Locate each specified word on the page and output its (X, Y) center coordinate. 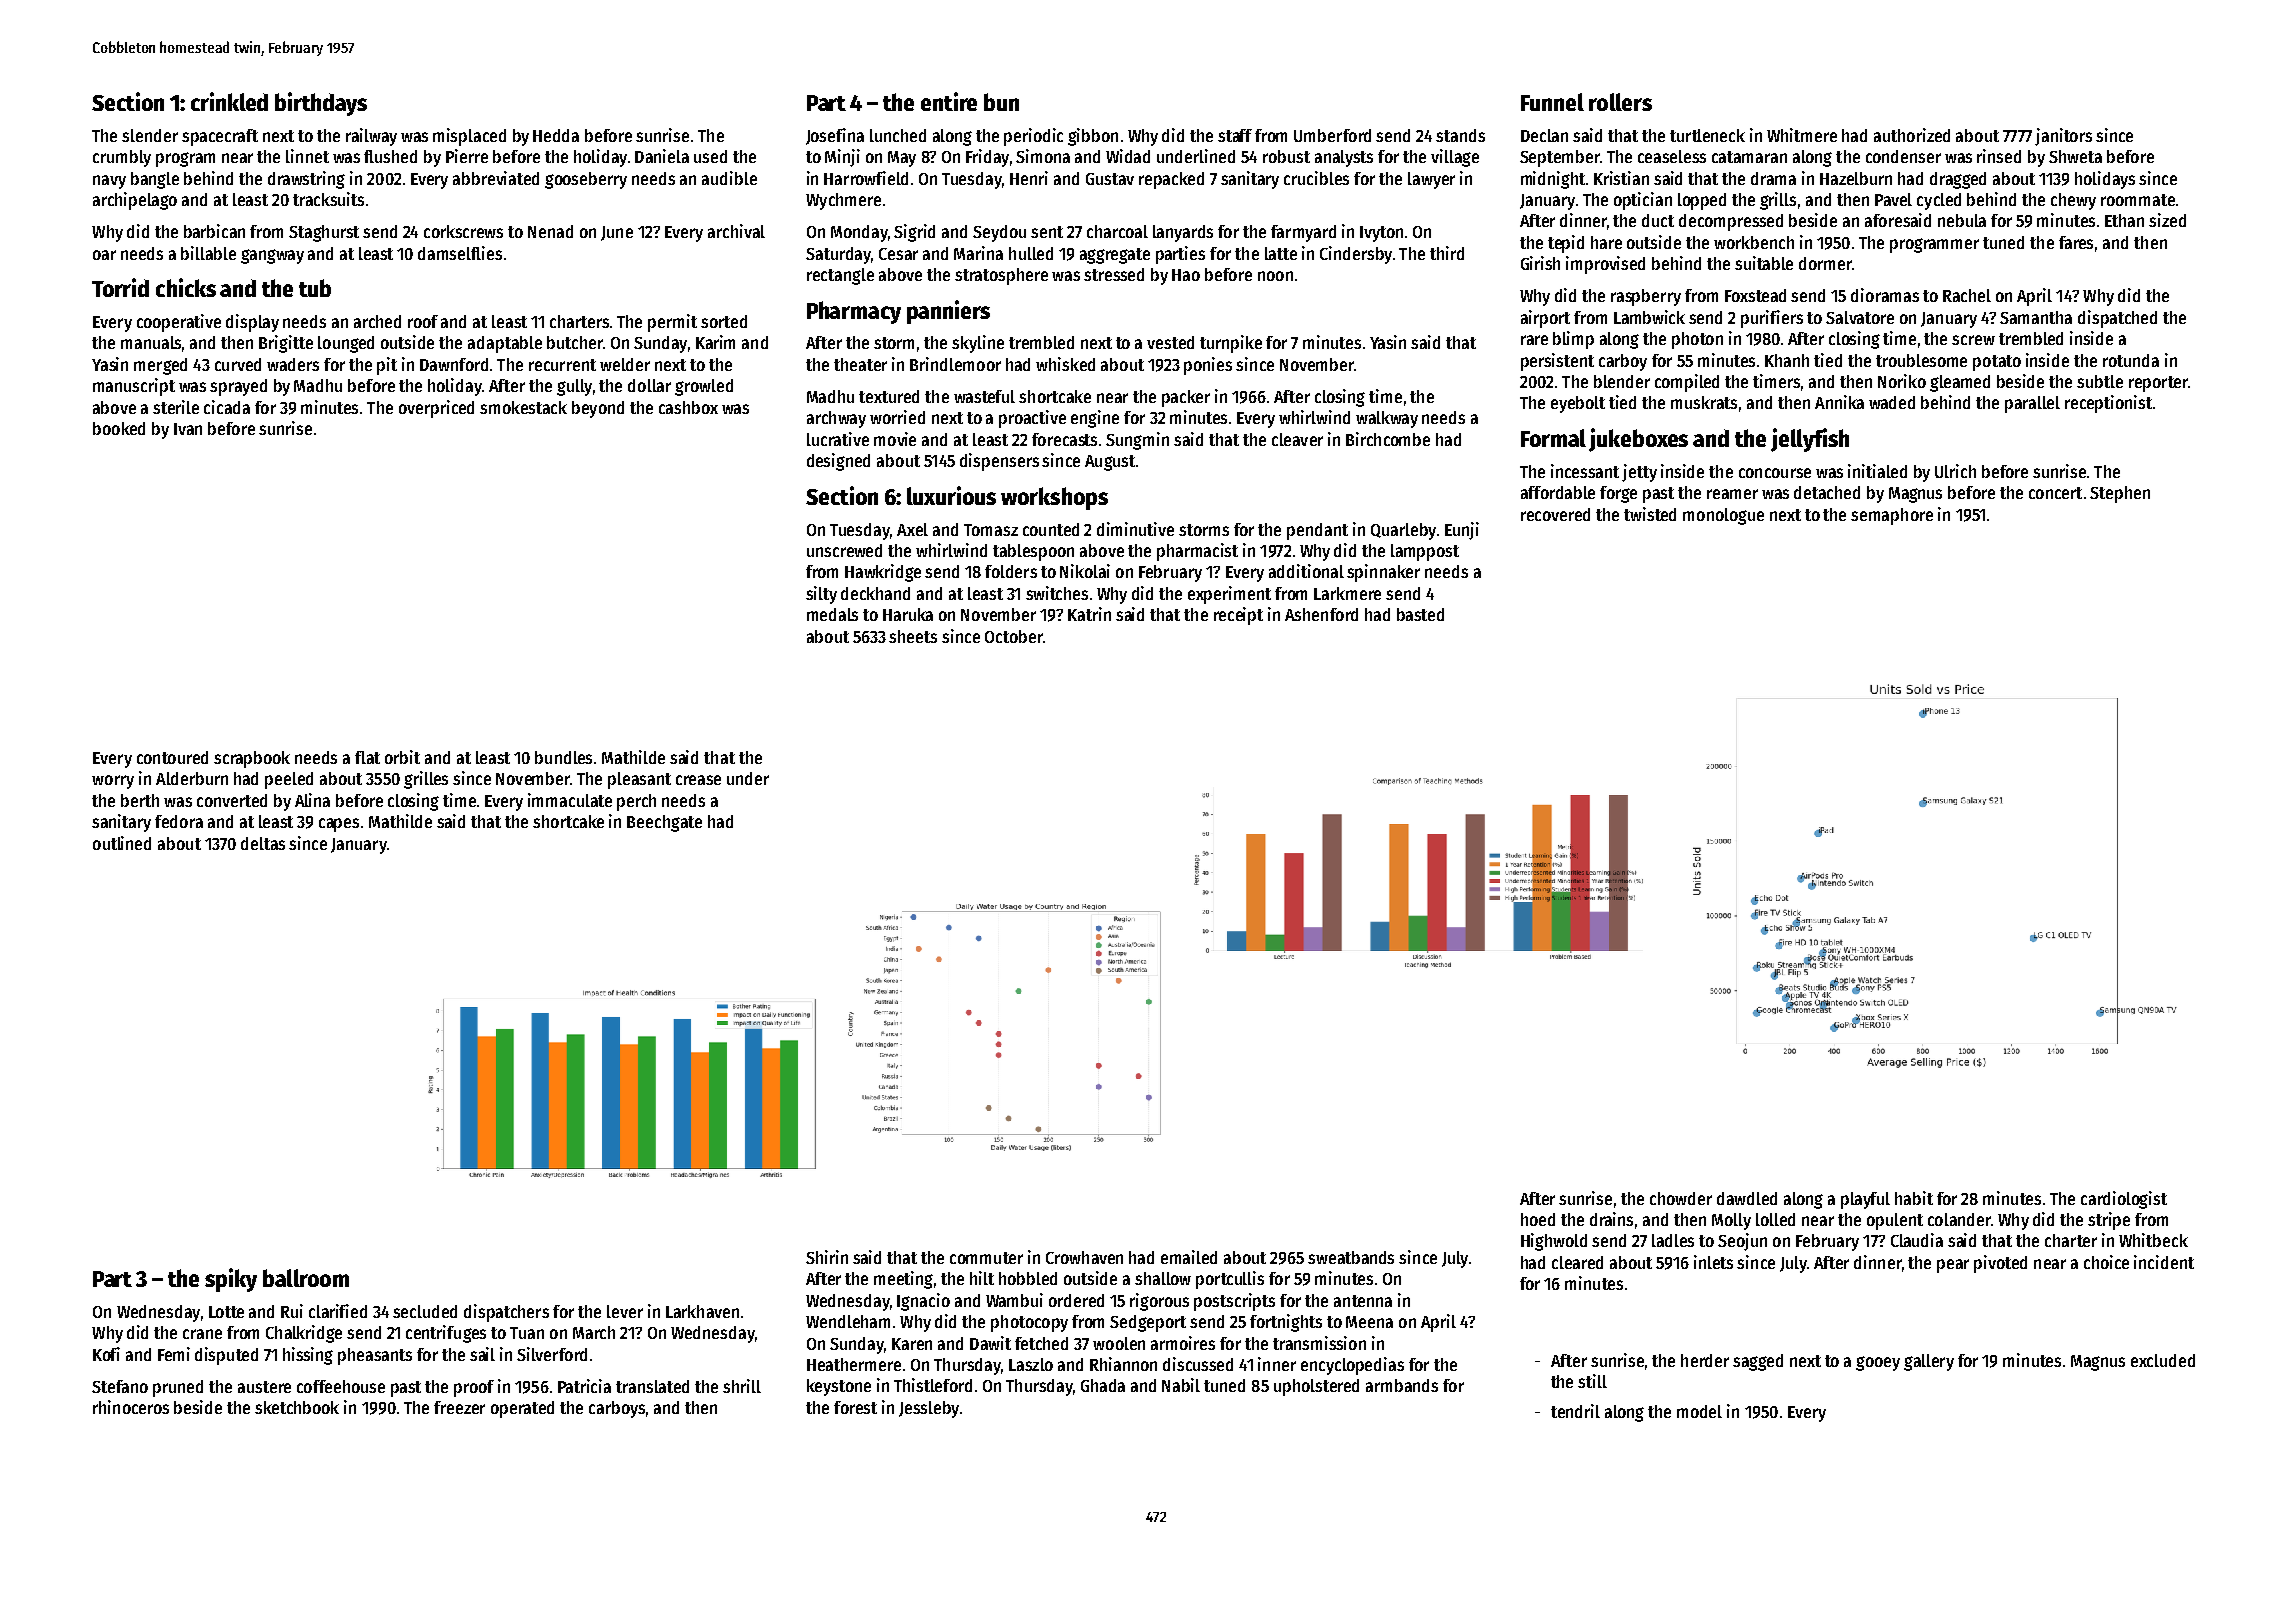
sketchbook (297, 1407)
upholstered (1316, 1387)
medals (832, 614)
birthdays (321, 104)
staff (1235, 135)
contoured (172, 757)
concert (2055, 493)
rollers (1620, 102)
